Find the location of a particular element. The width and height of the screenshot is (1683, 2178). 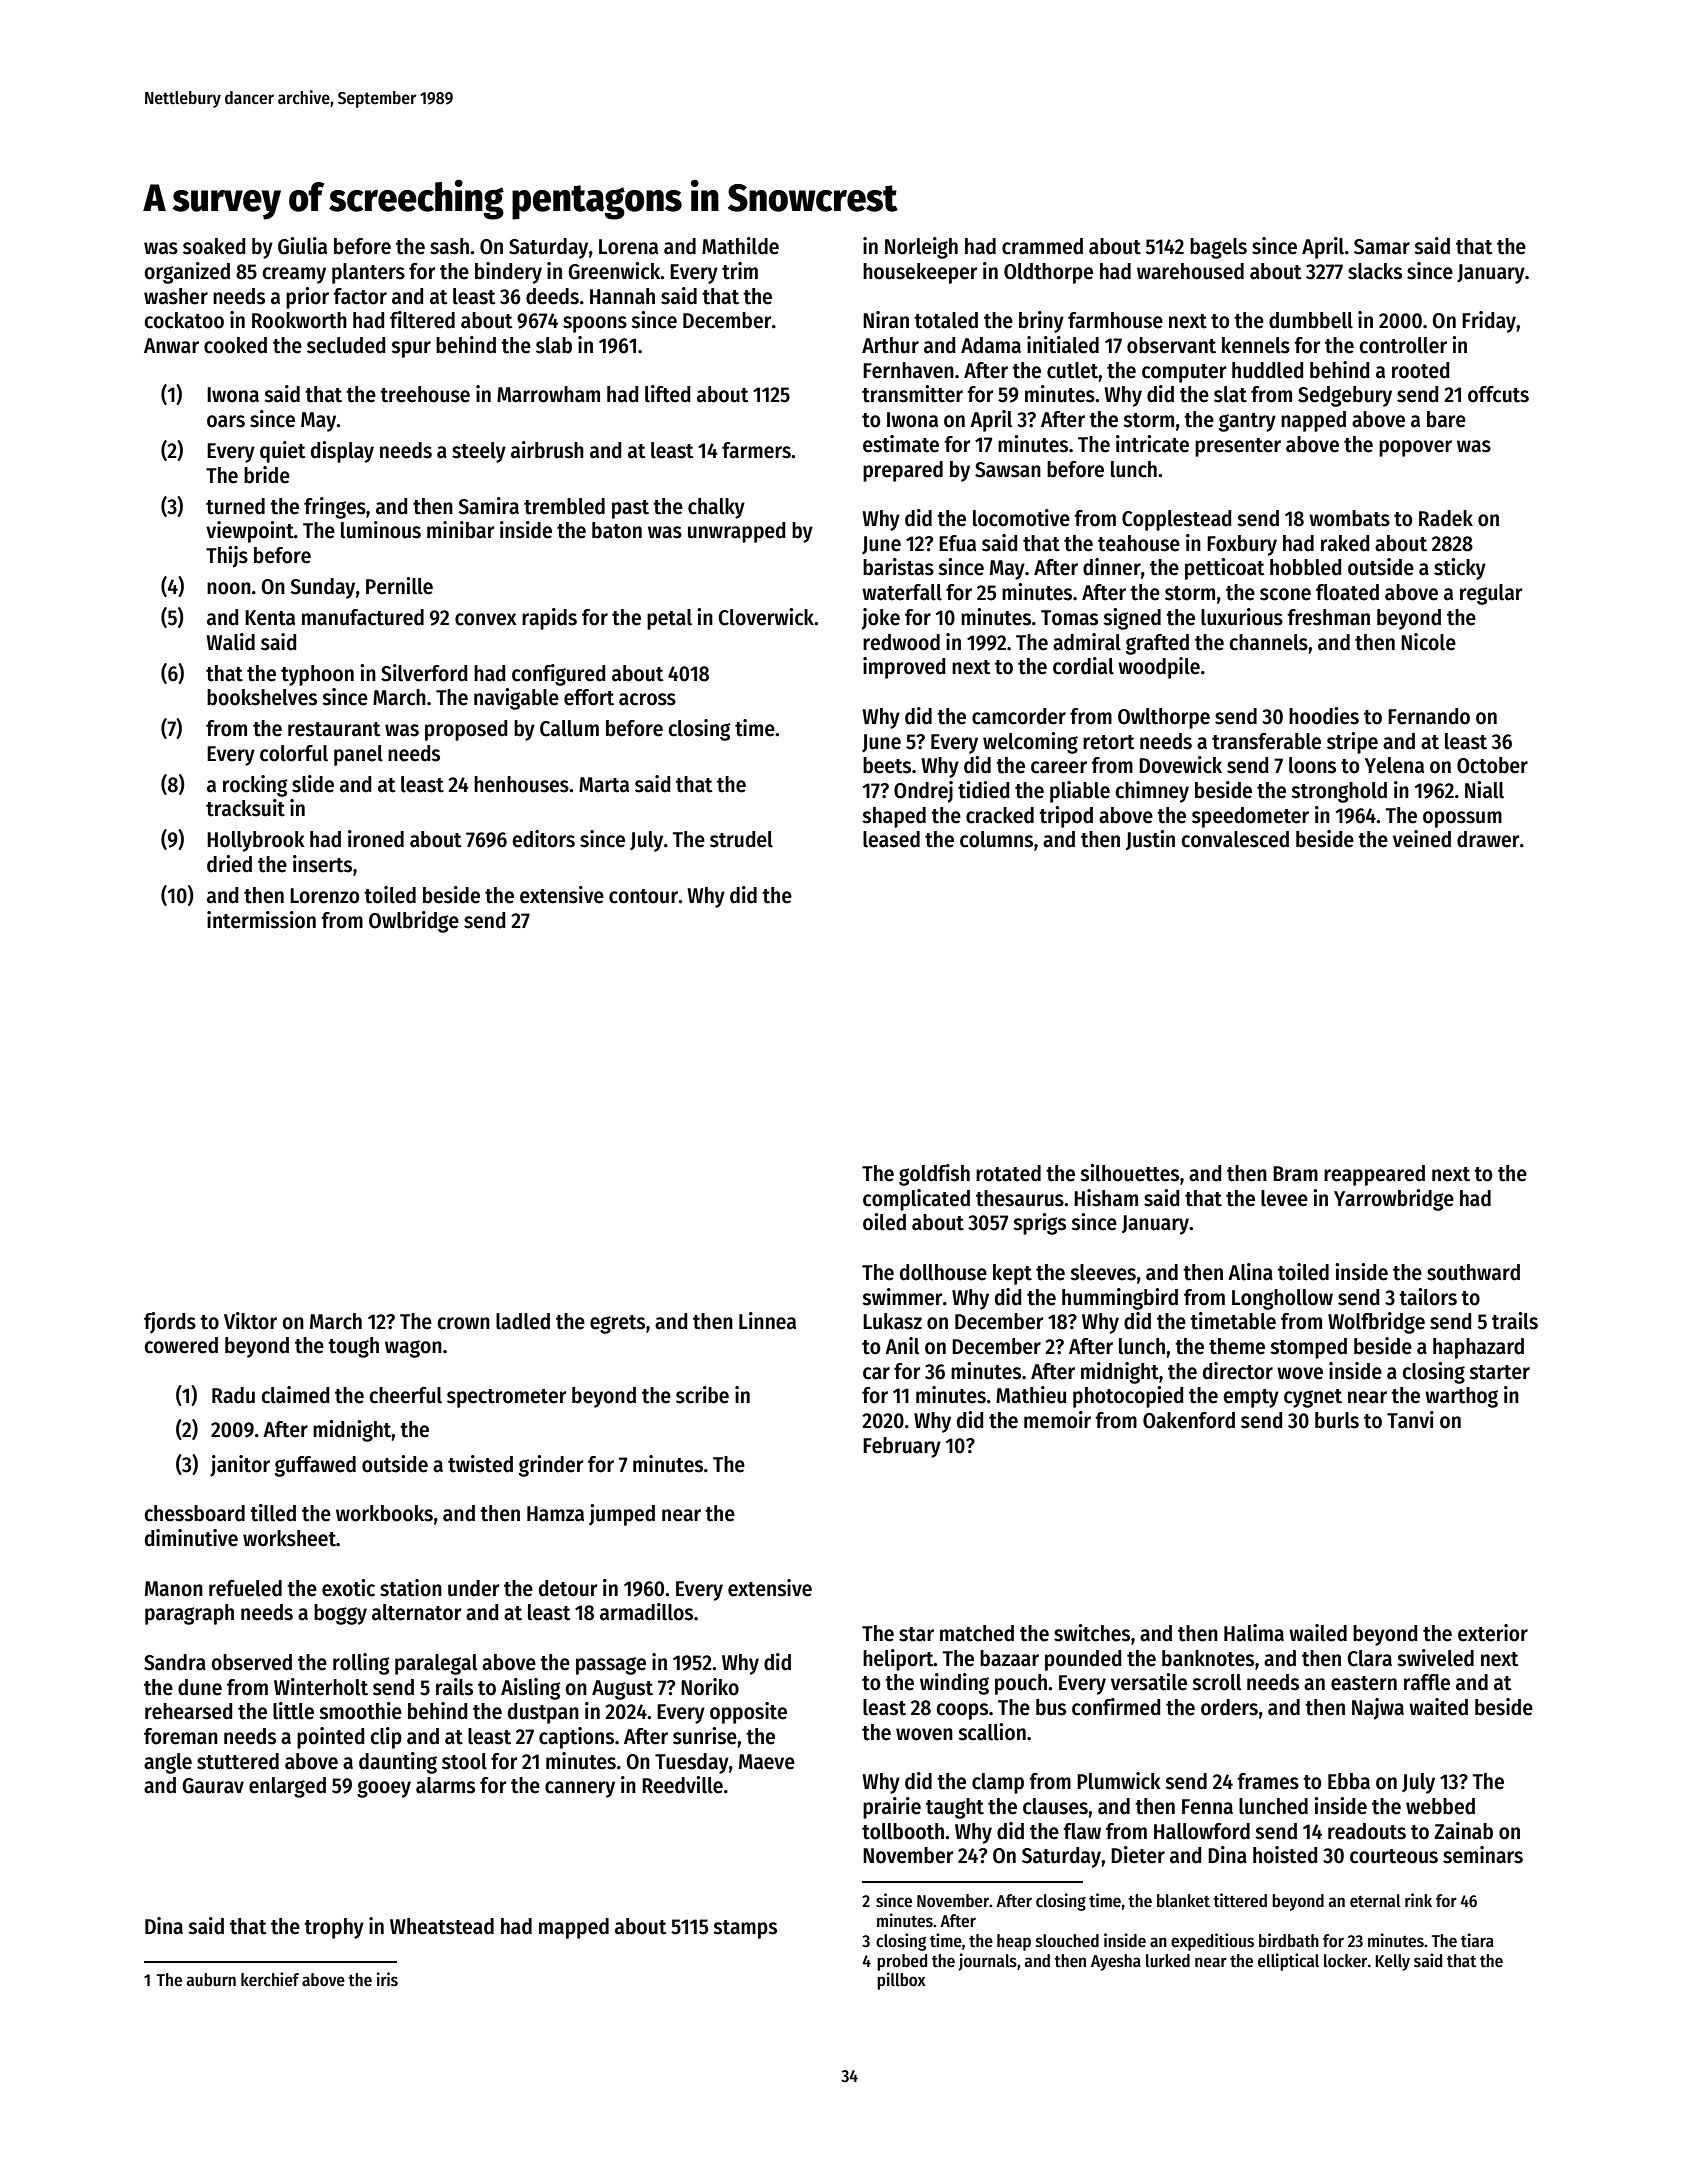

journals is located at coordinates (987, 1962).
